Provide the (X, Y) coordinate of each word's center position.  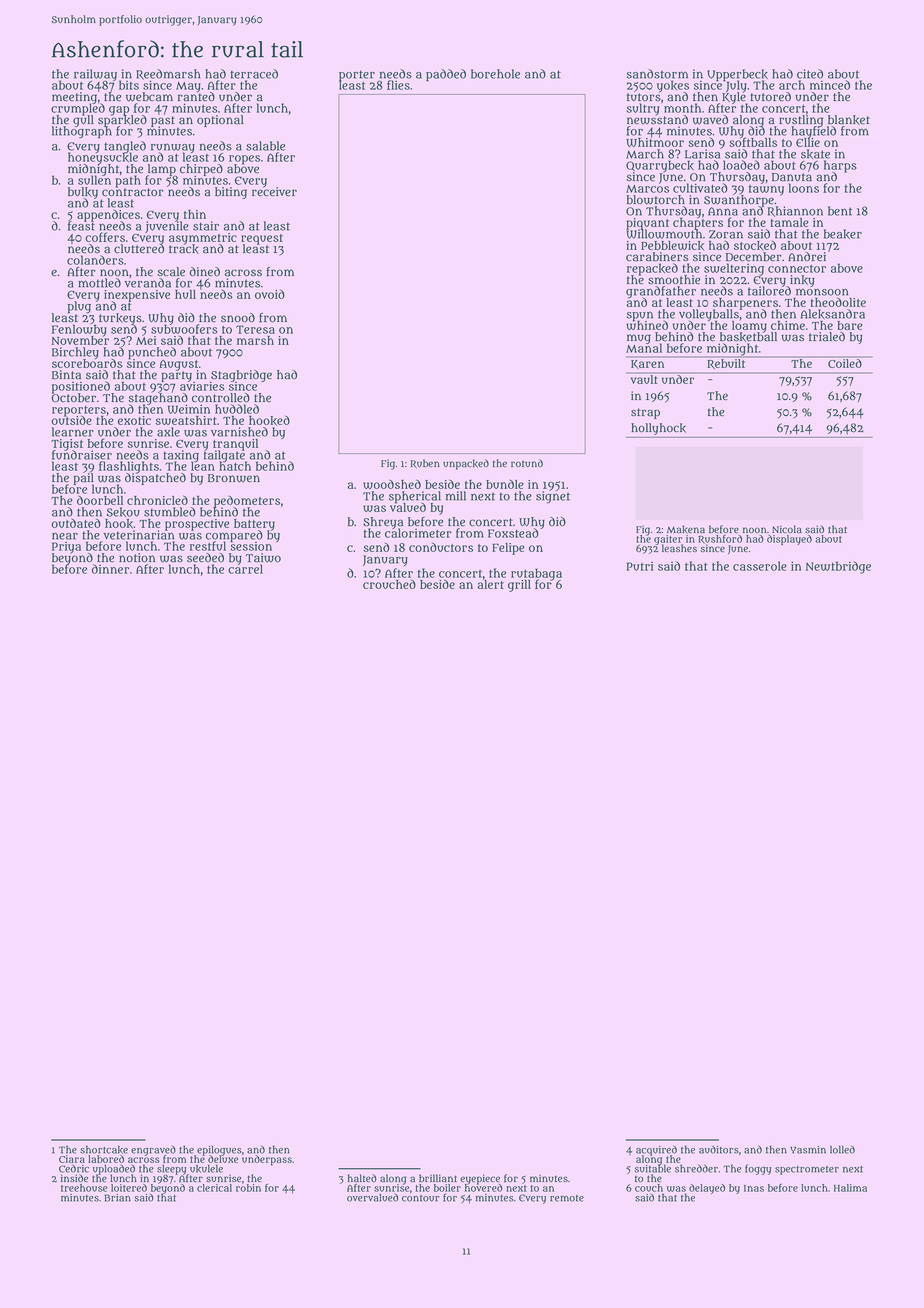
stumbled (169, 512)
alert (491, 584)
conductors (441, 547)
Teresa (255, 329)
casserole (760, 566)
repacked (652, 269)
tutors (644, 97)
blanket (849, 120)
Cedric (74, 1168)
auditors (719, 1149)
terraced (254, 74)
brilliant (438, 1178)
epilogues (219, 1150)
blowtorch (655, 200)
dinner (110, 569)
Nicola (787, 529)
